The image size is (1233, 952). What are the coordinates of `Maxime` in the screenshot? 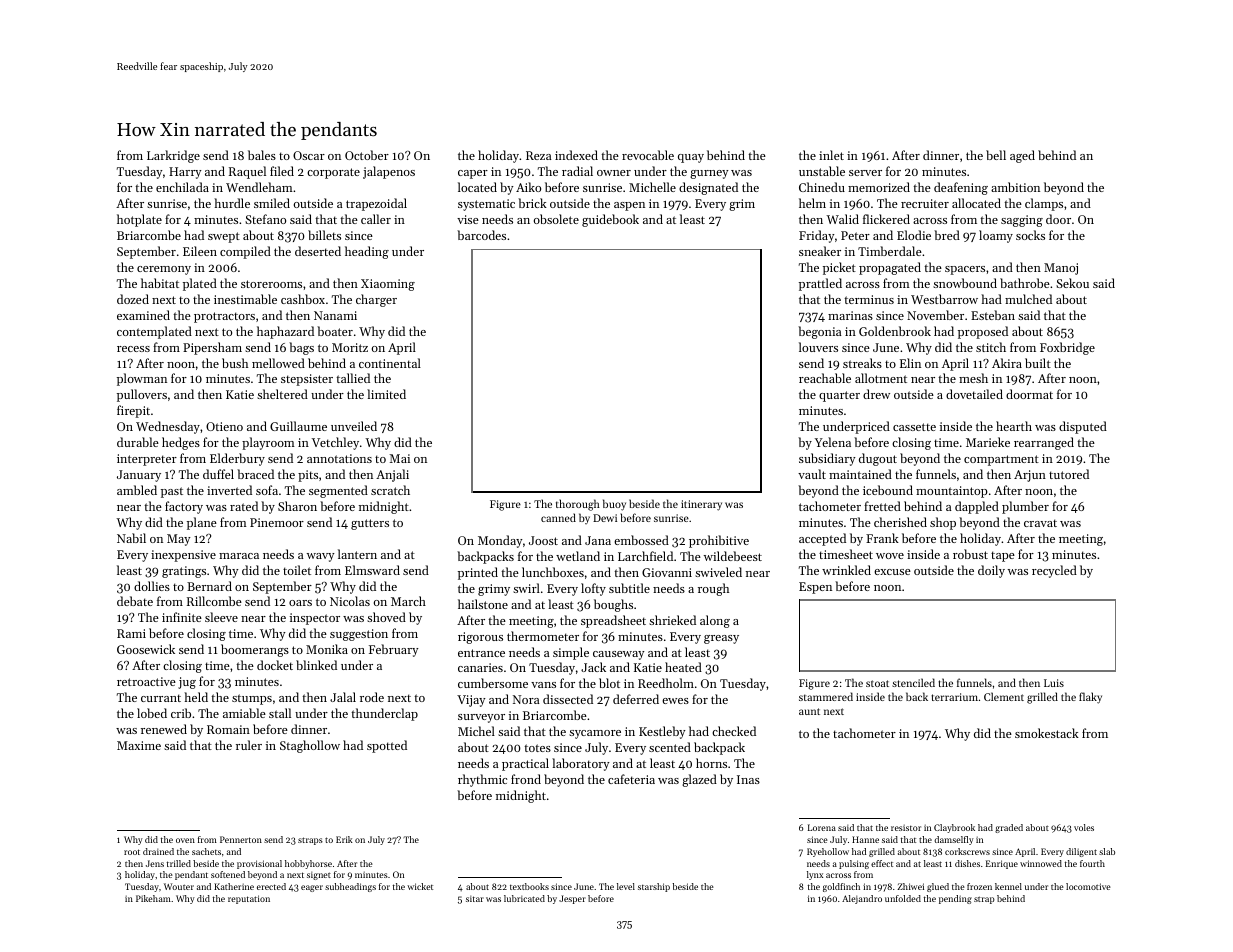 It's located at (139, 745).
